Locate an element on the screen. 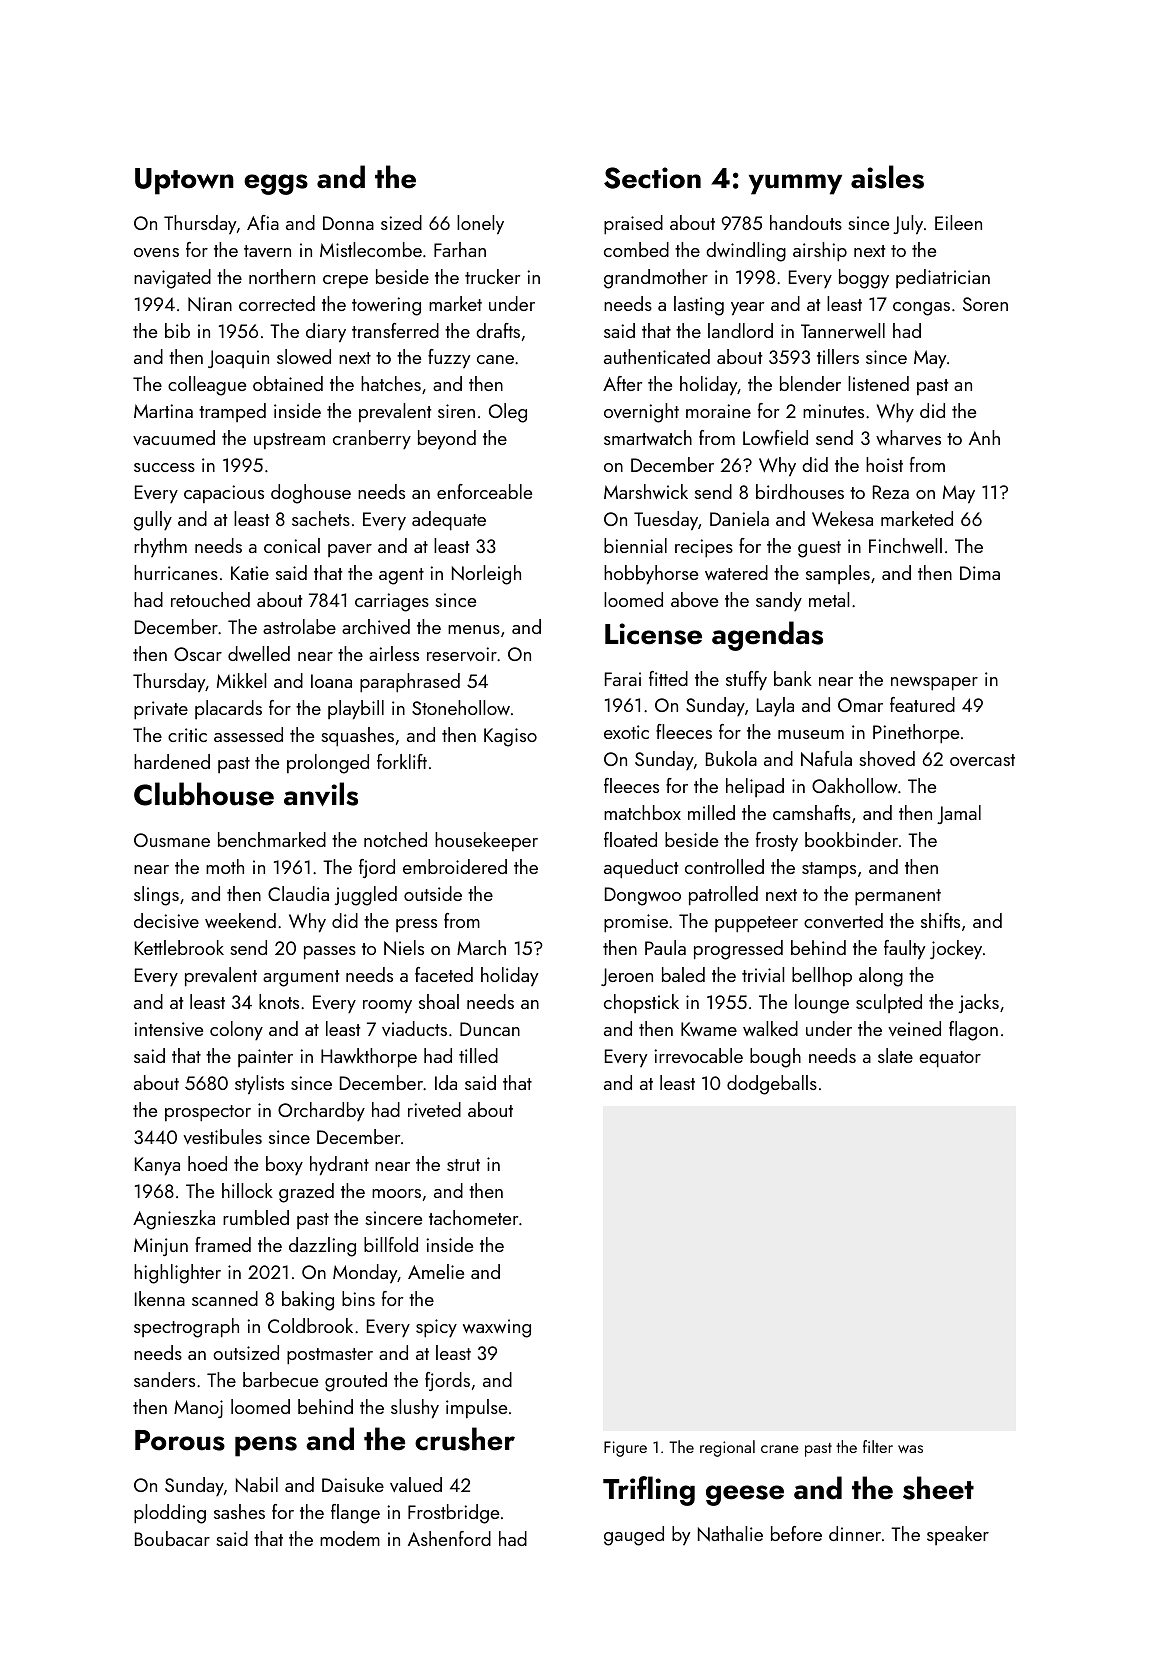  Uptown is located at coordinates (184, 181).
